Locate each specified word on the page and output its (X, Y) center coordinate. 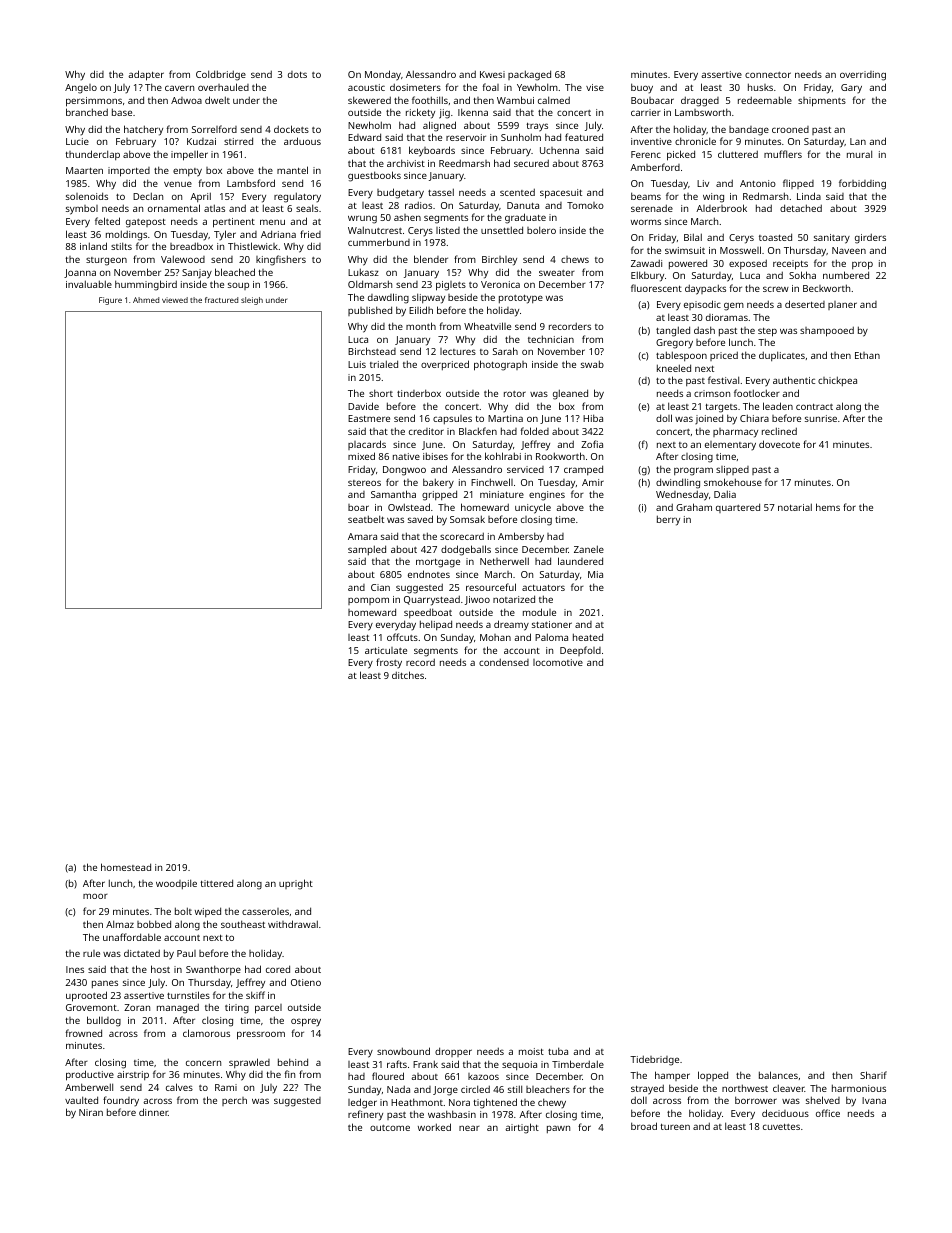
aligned (439, 126)
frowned (83, 1033)
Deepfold (580, 651)
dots (297, 74)
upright (296, 884)
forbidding (862, 184)
